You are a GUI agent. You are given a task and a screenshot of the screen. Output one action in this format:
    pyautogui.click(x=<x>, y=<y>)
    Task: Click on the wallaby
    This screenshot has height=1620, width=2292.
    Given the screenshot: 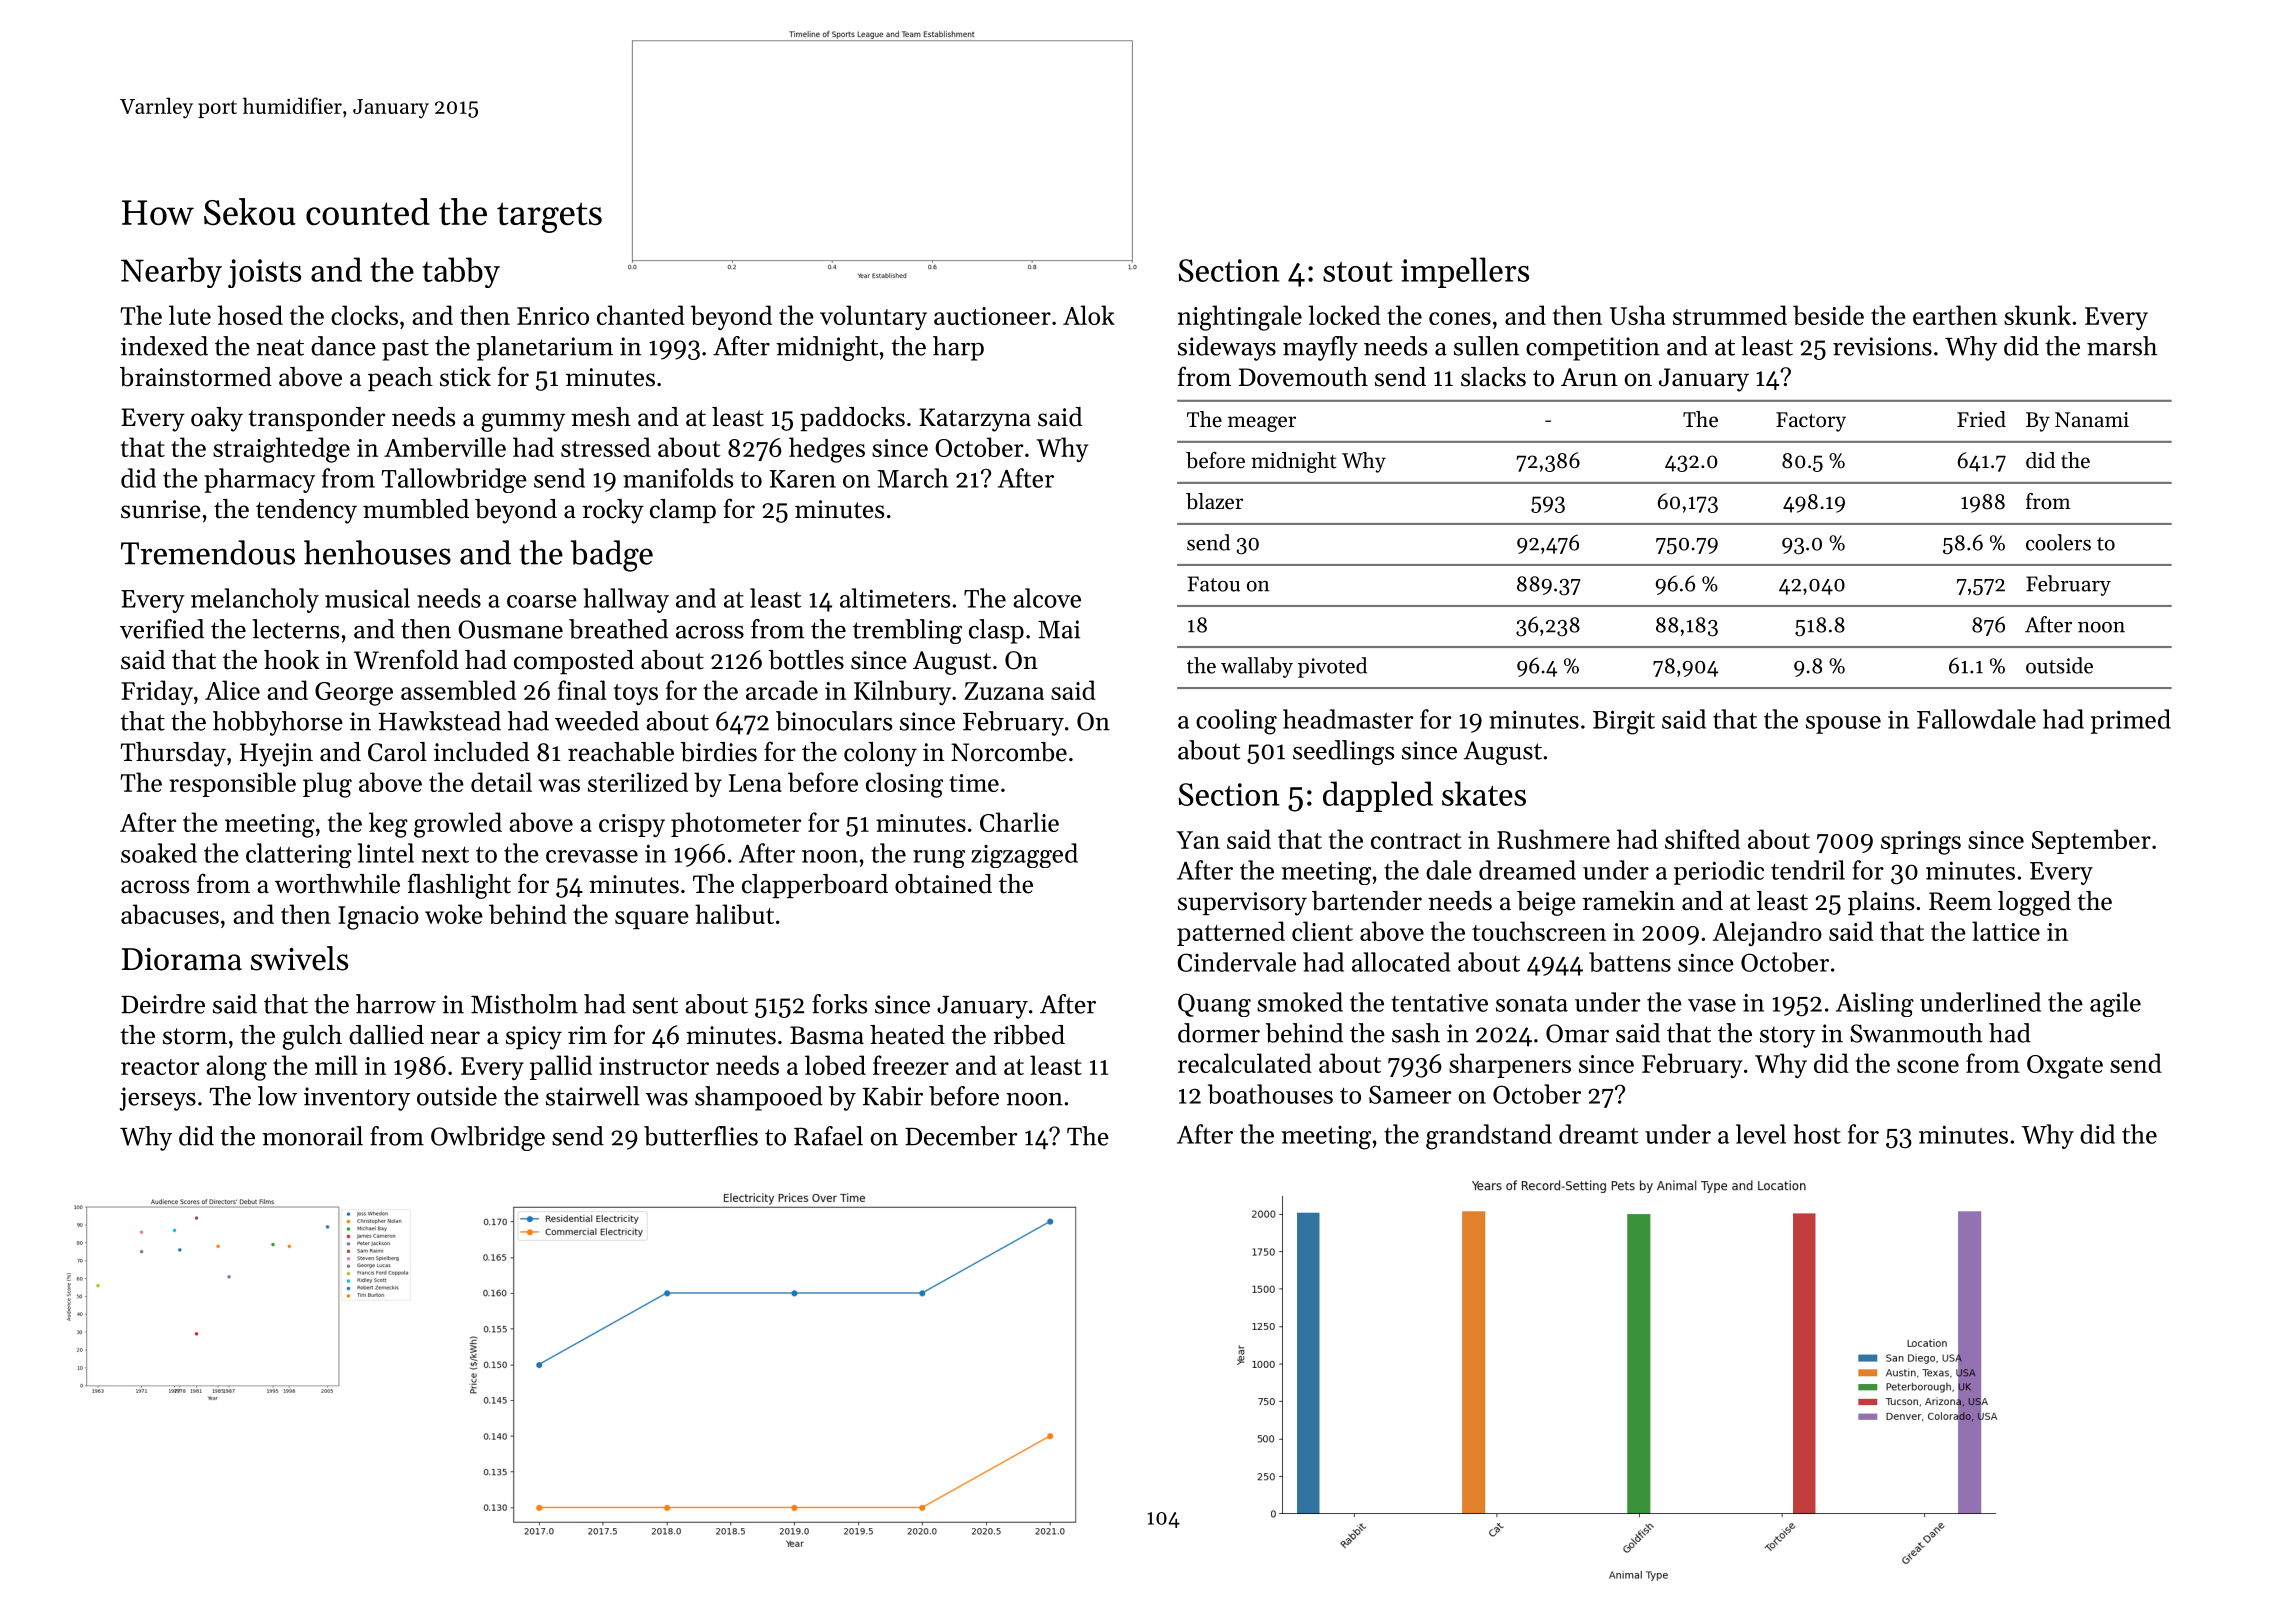 What is the action you would take?
    pyautogui.click(x=1257, y=667)
